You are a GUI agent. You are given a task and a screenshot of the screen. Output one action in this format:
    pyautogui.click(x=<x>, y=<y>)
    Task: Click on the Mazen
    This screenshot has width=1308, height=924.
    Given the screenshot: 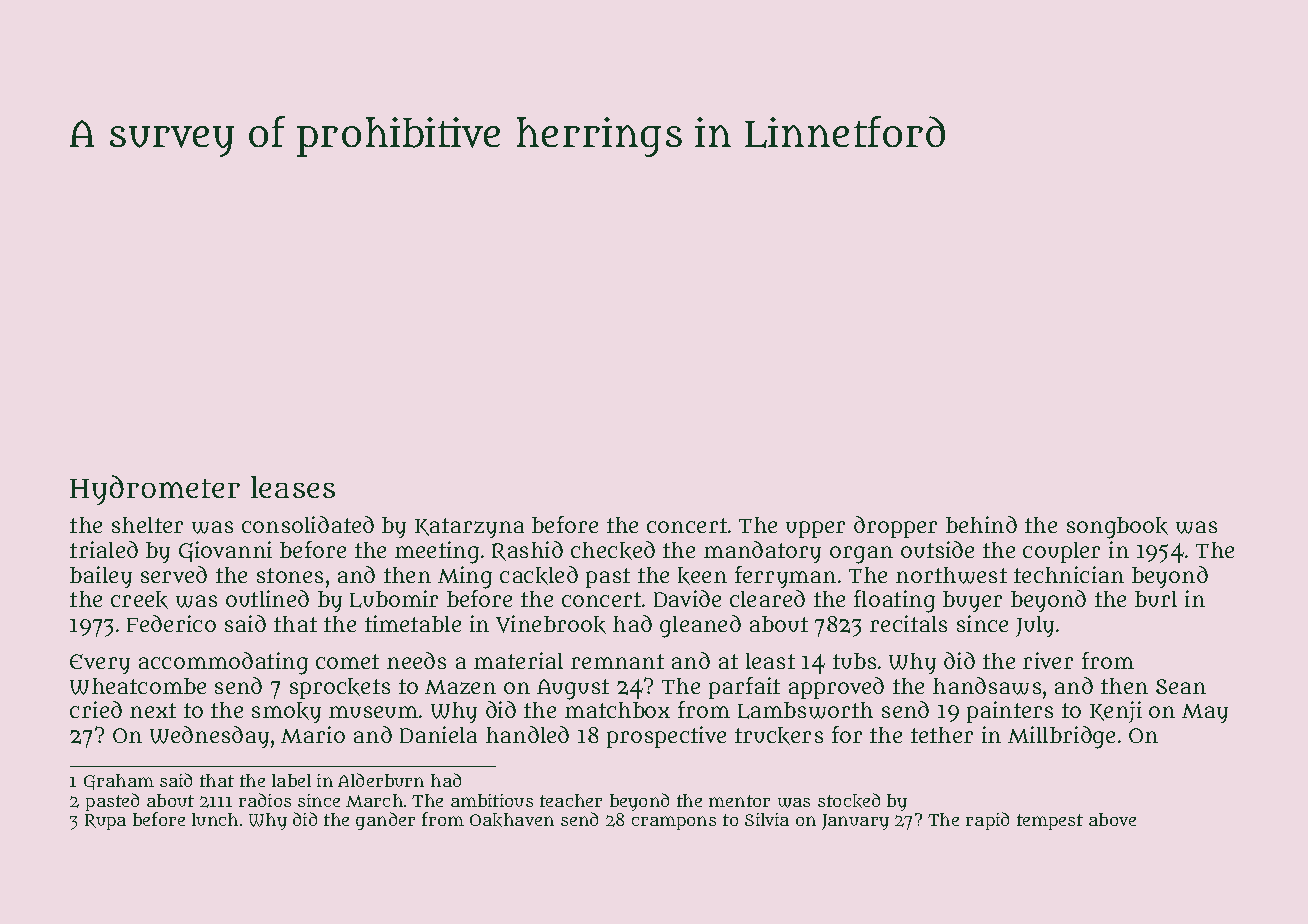 What is the action you would take?
    pyautogui.click(x=460, y=687)
